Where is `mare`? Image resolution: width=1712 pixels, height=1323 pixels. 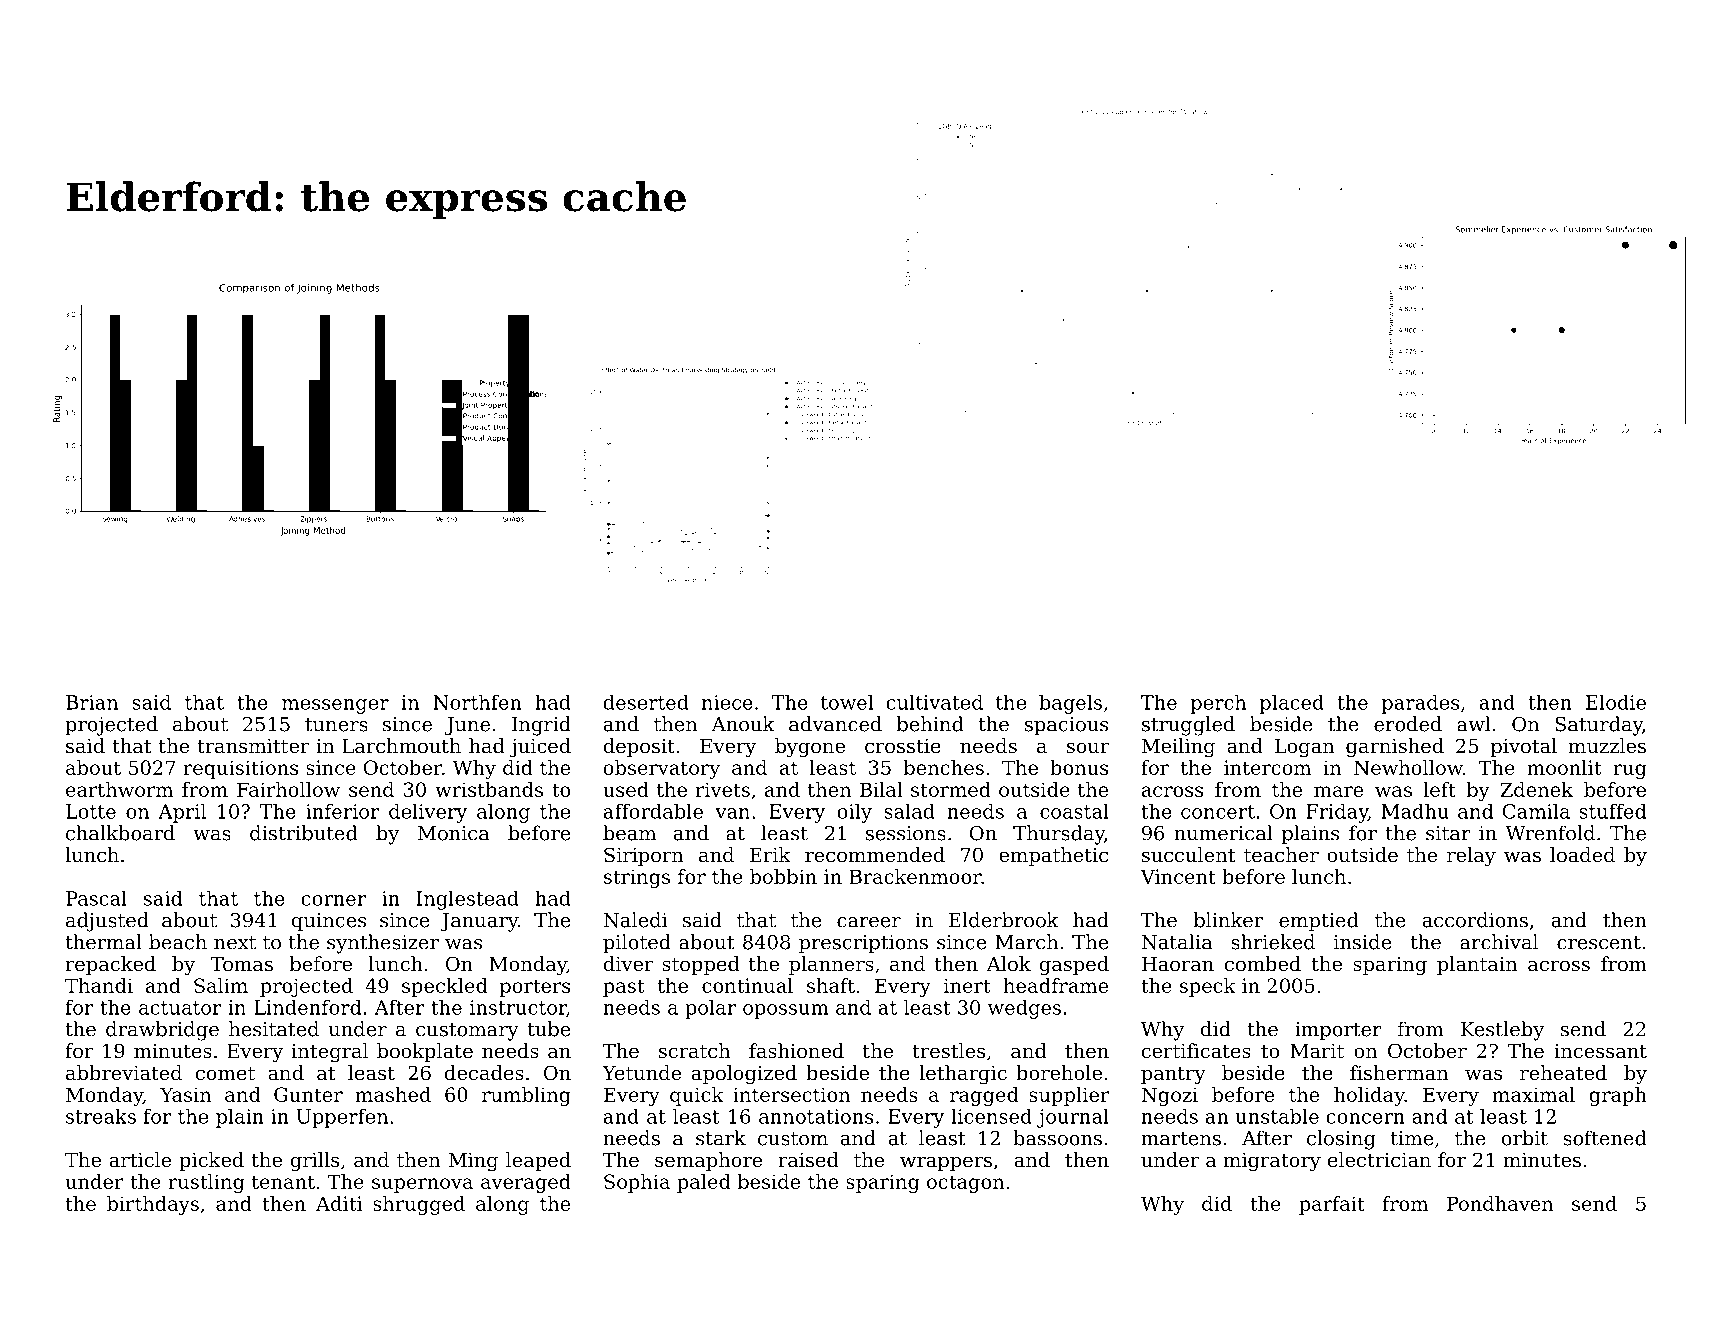
mare is located at coordinates (1338, 791).
